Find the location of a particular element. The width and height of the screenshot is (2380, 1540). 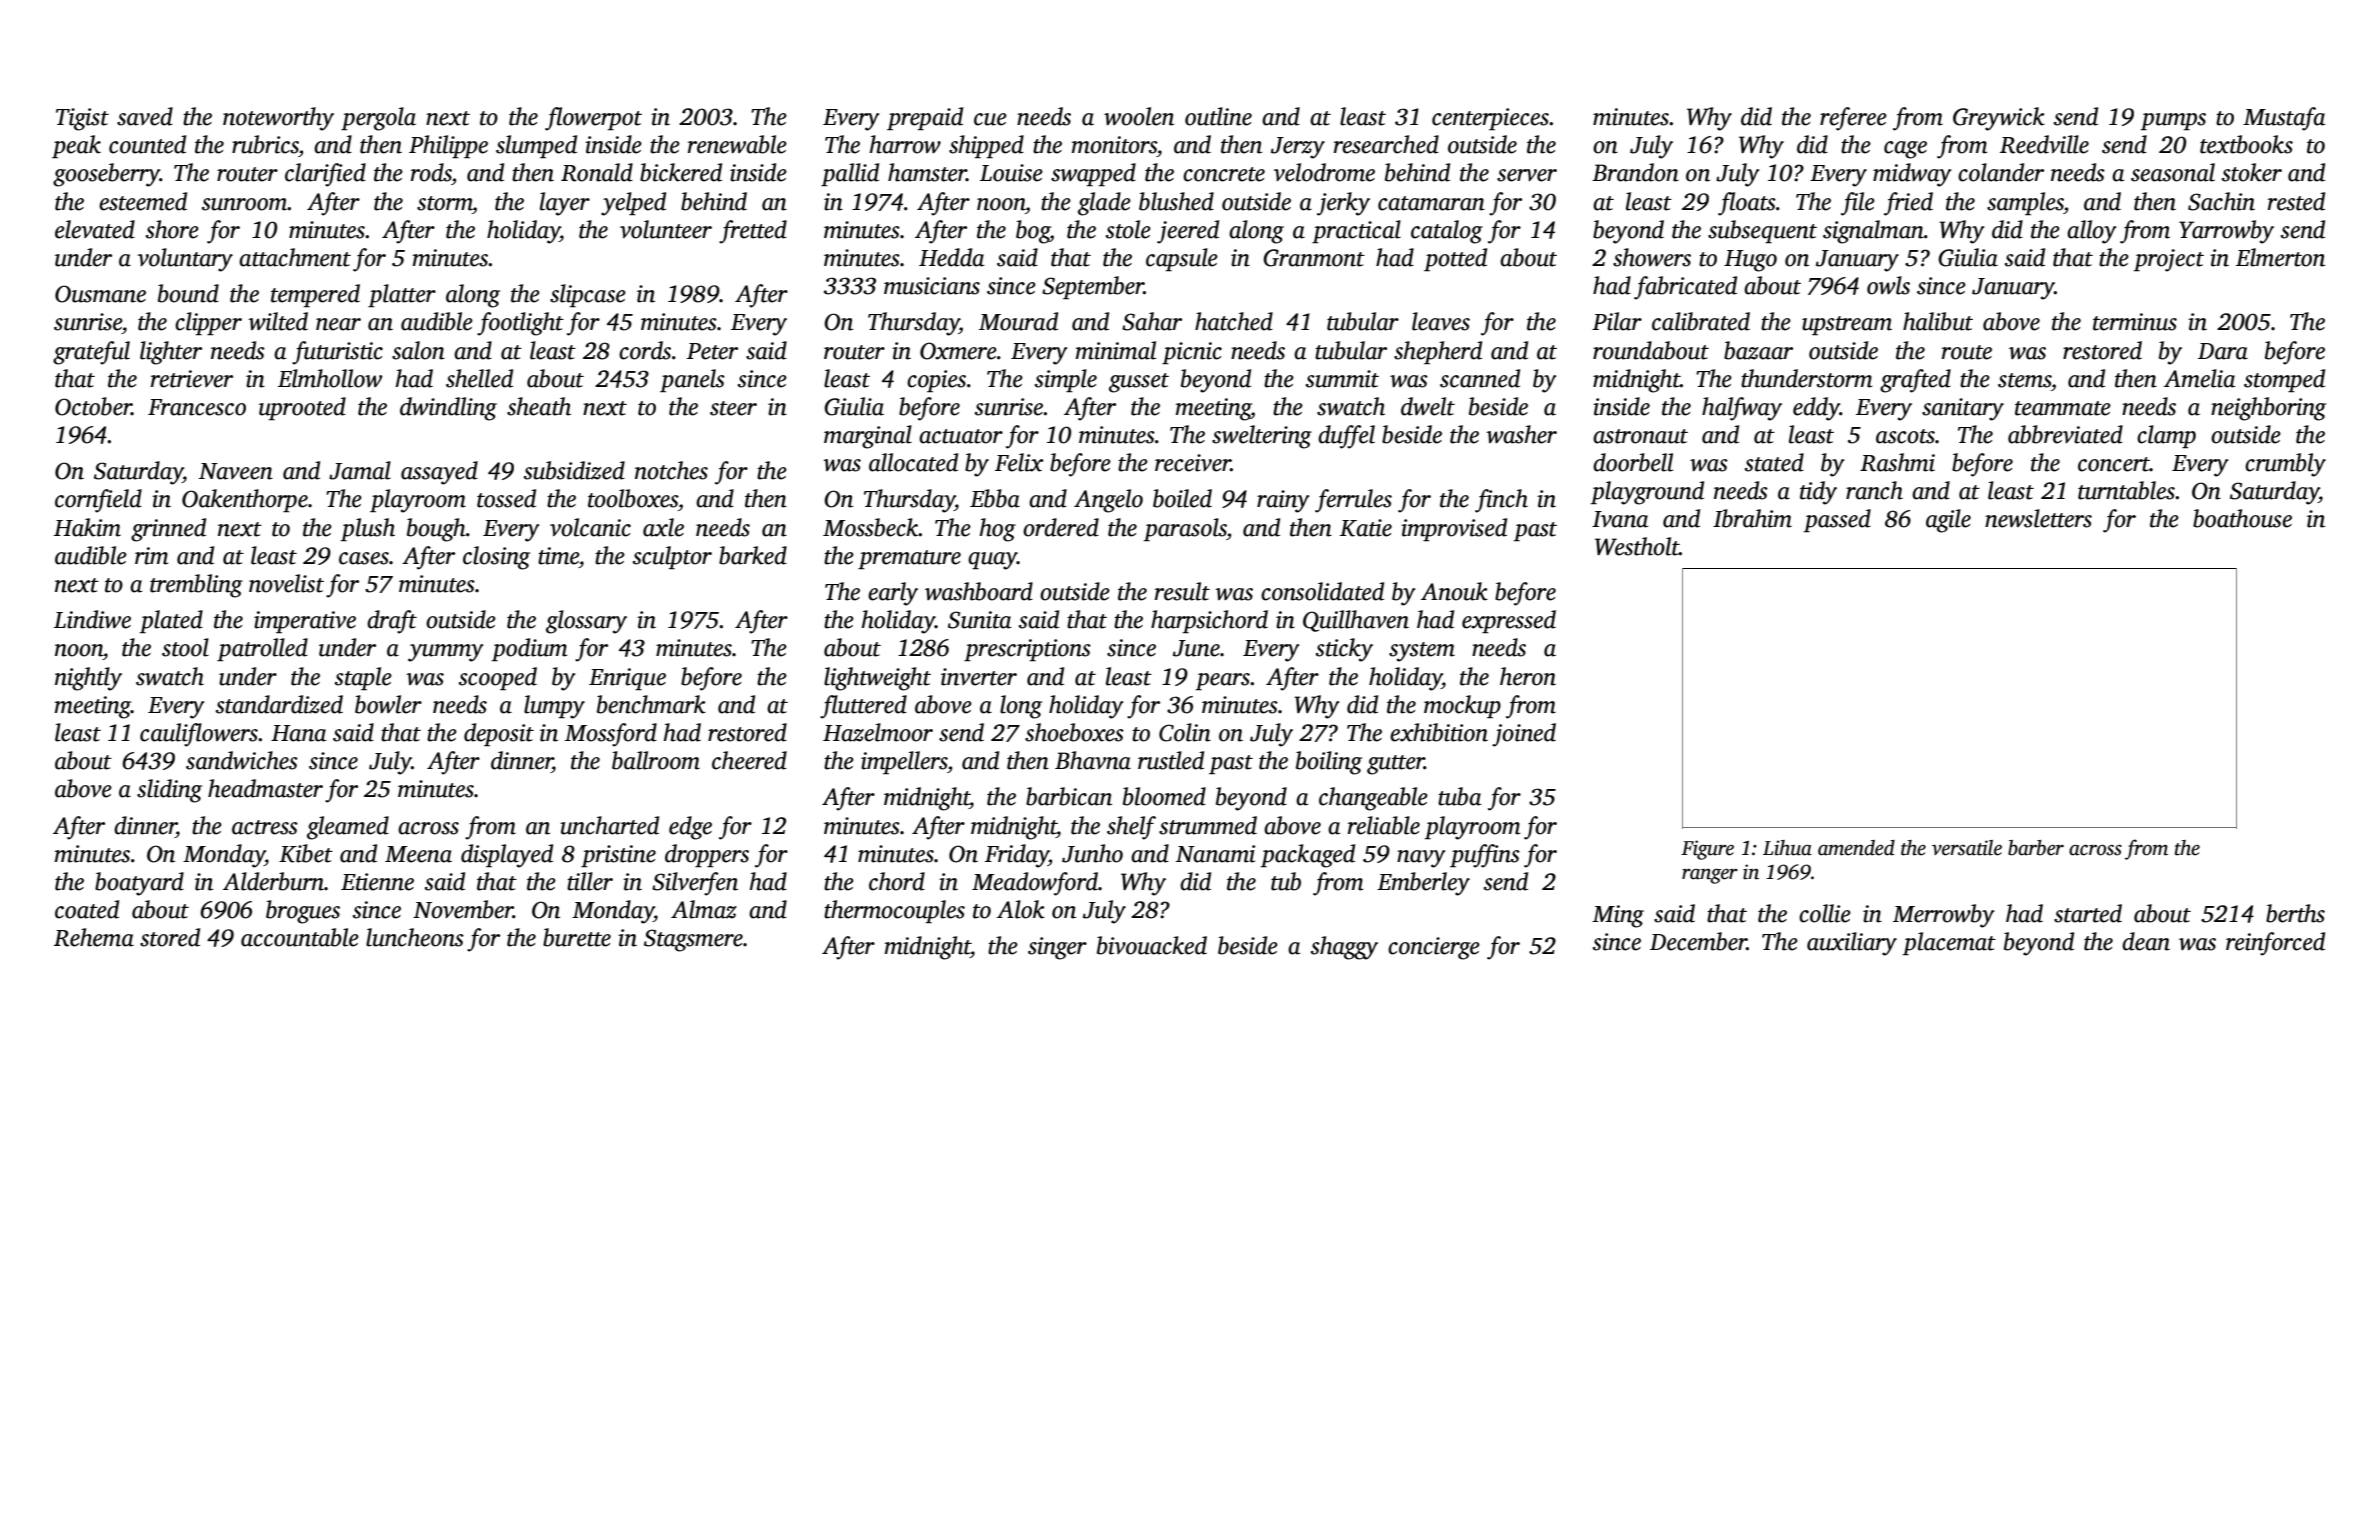

Jamal is located at coordinates (360, 470).
